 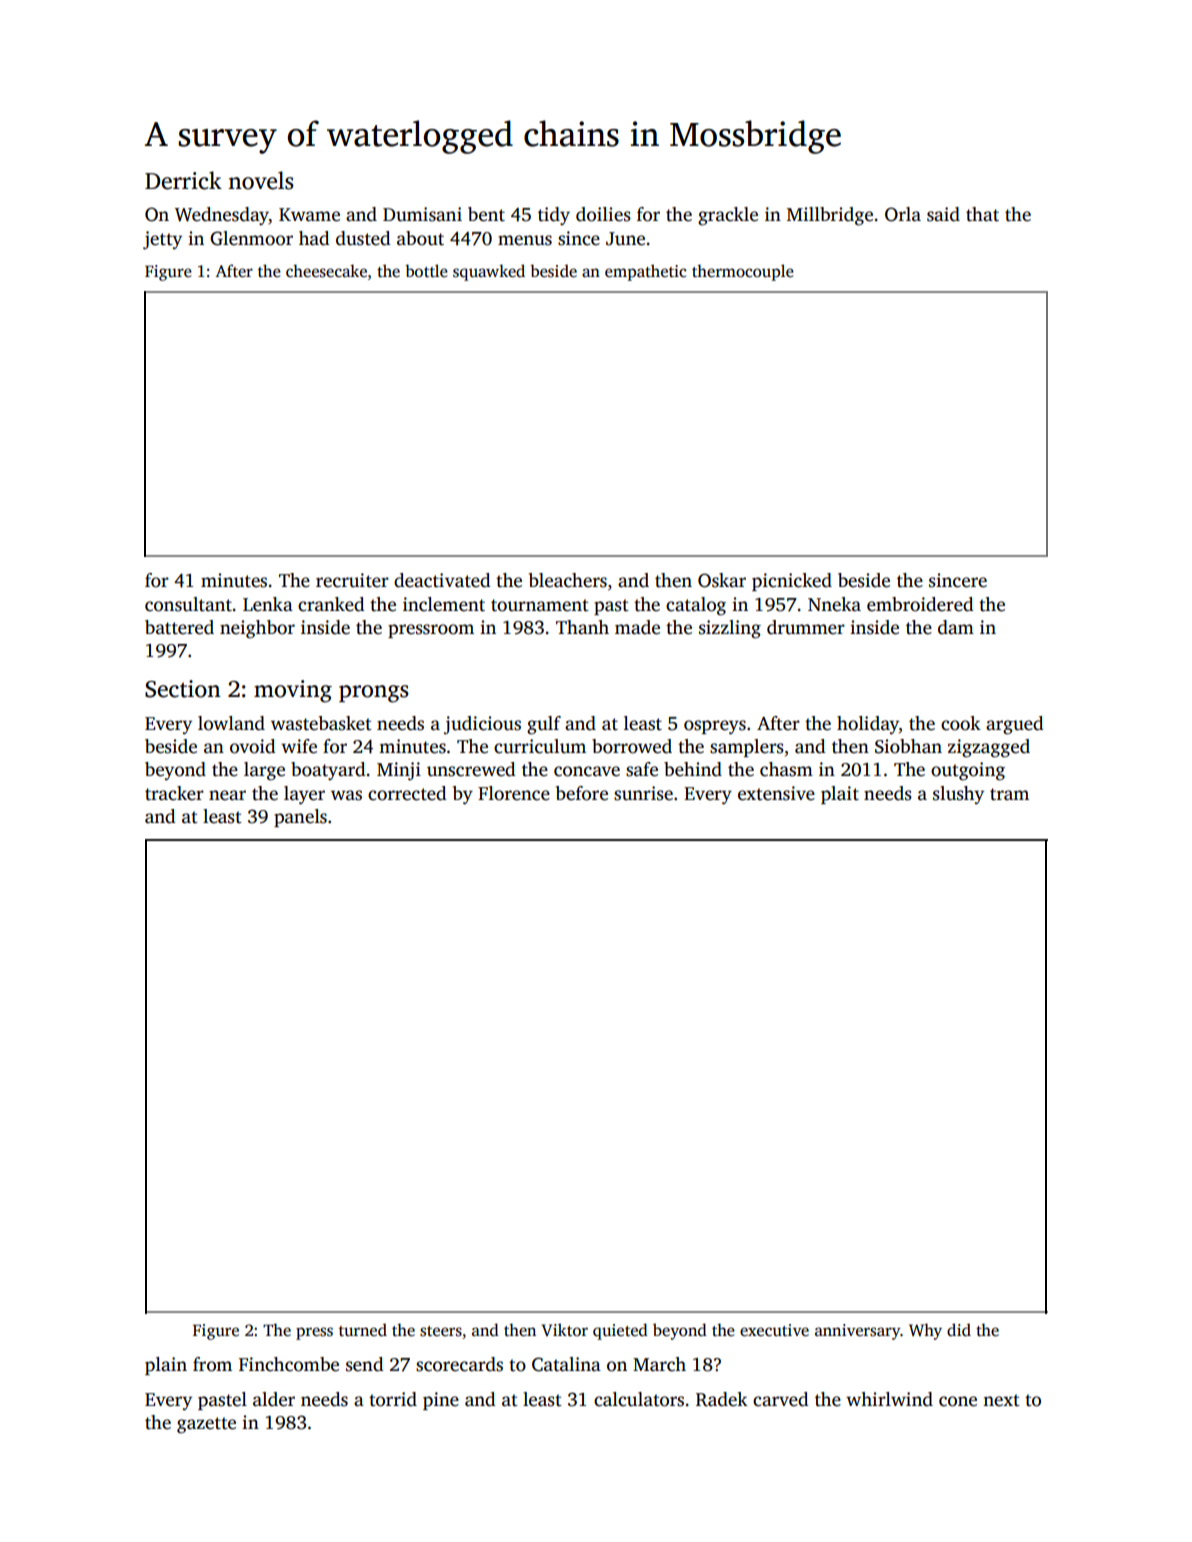 I want to click on did, so click(x=959, y=1330).
